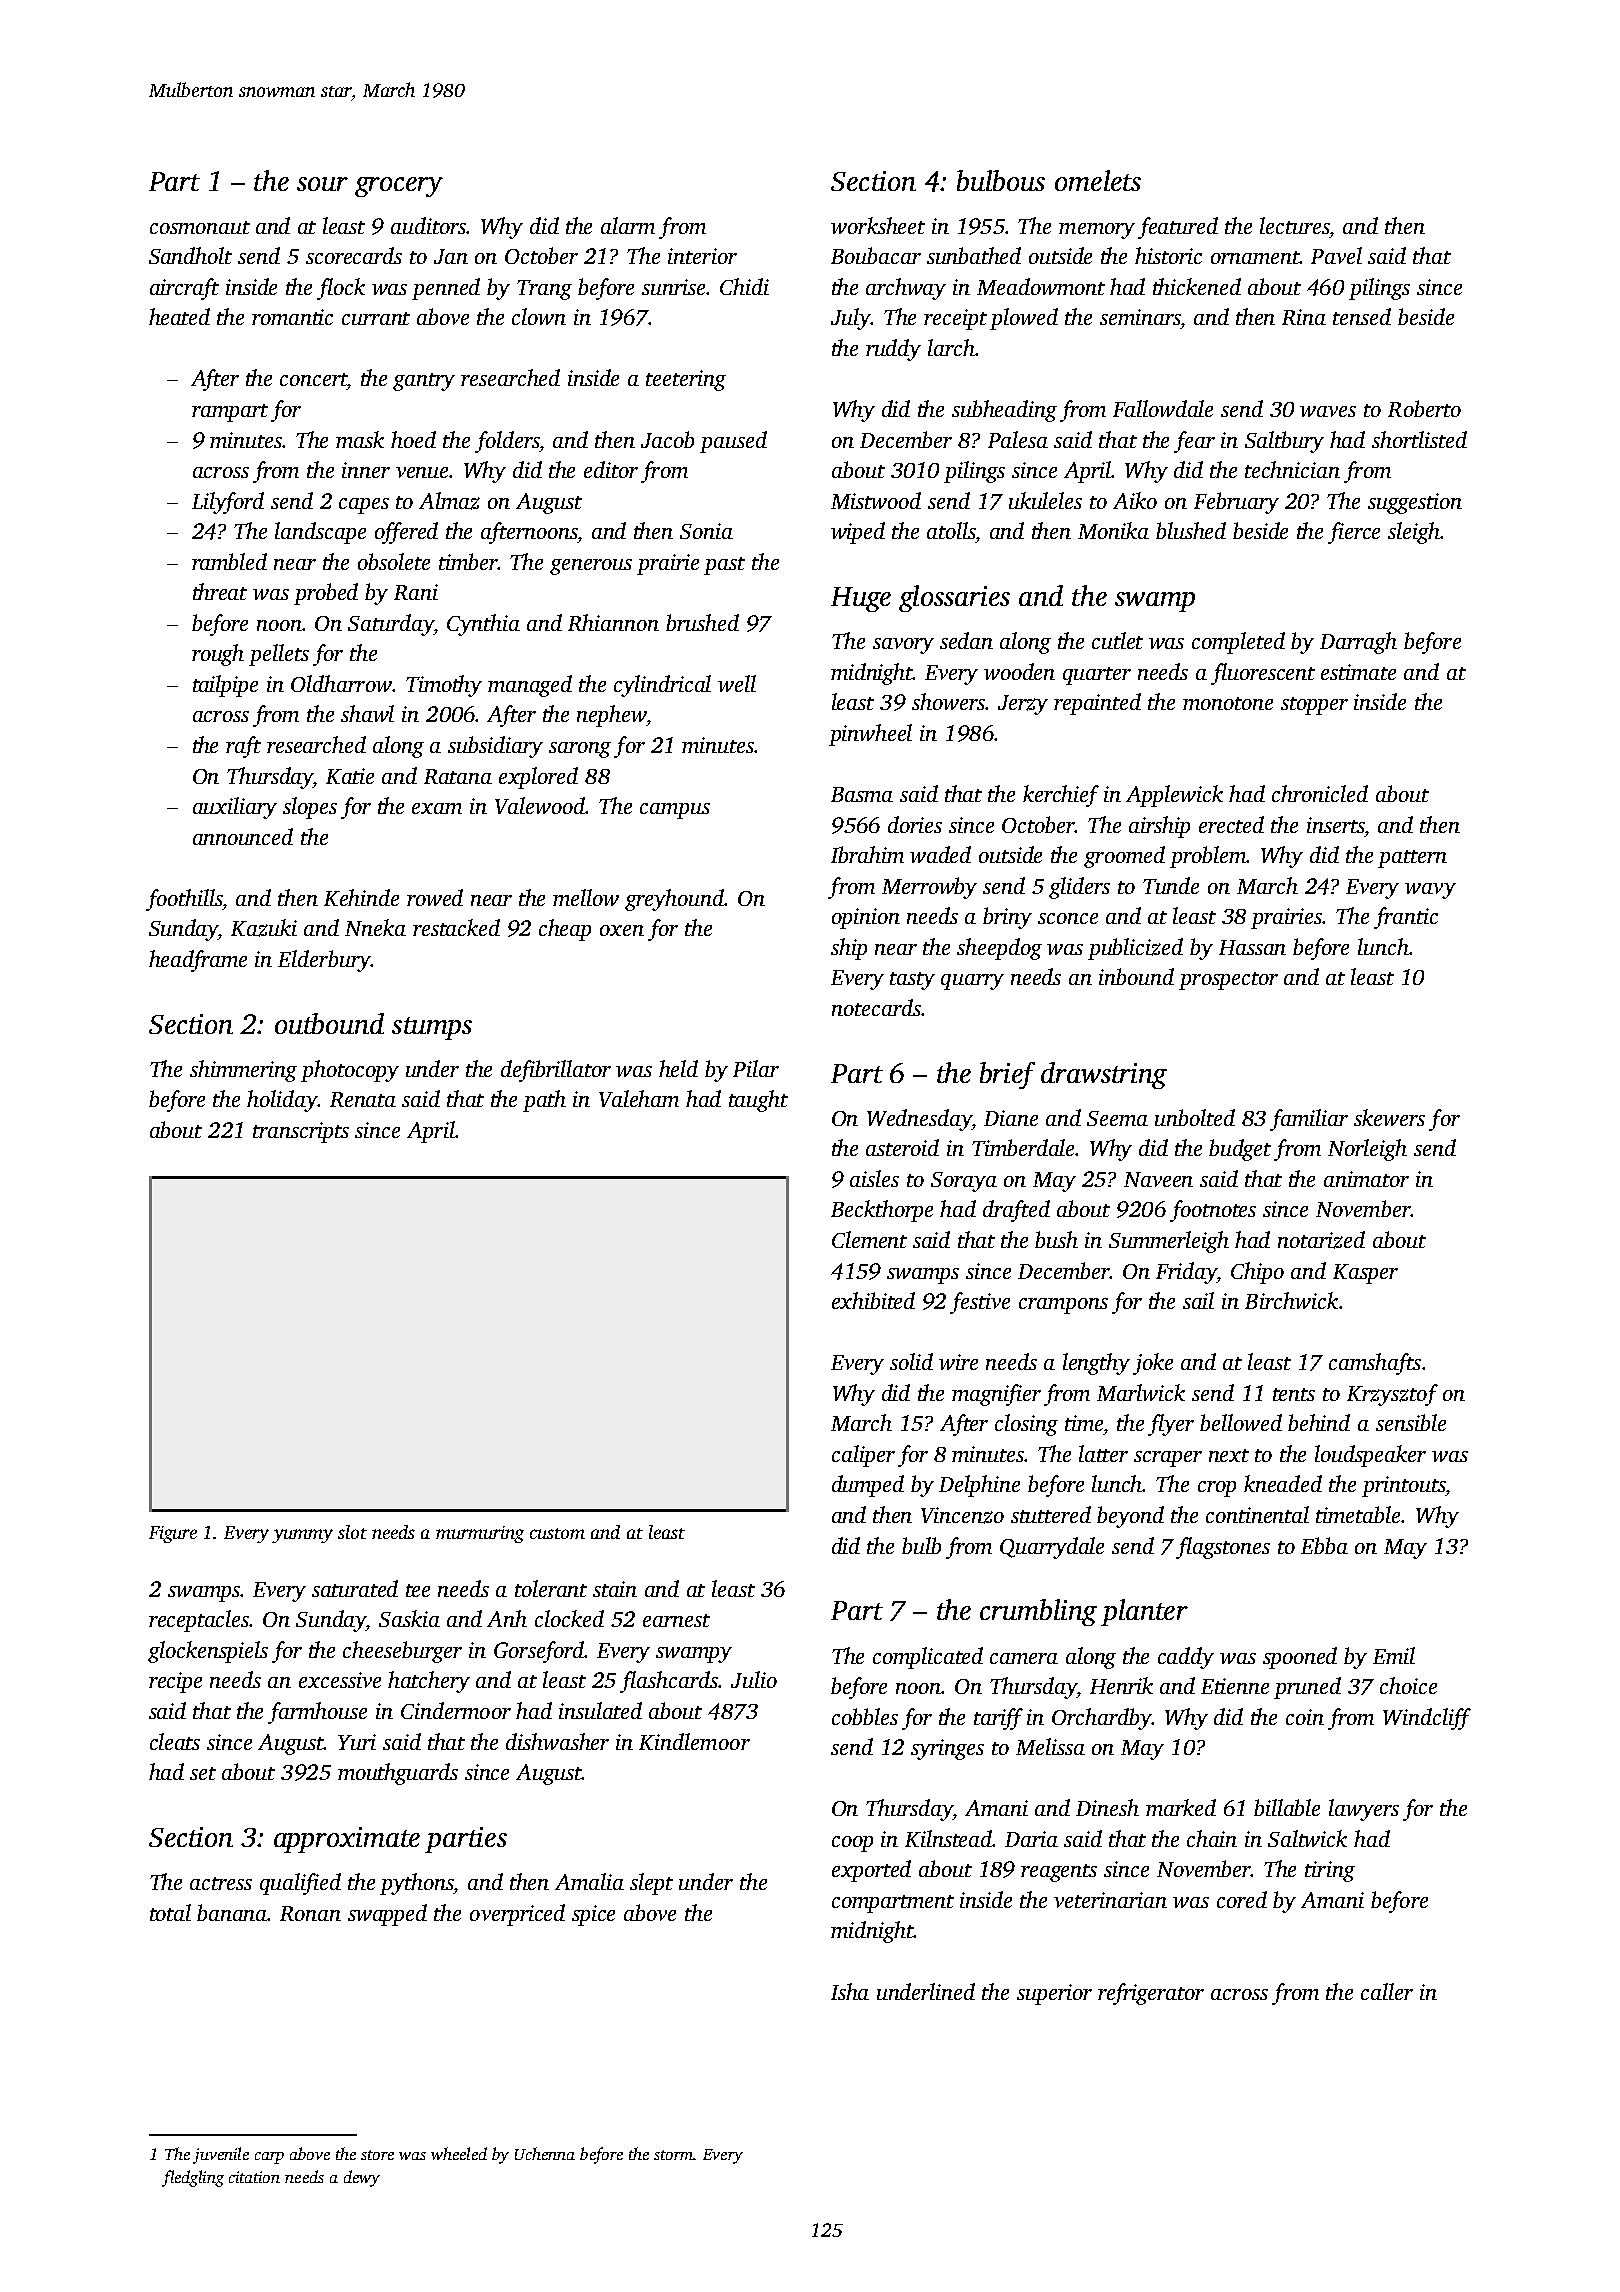  What do you see at coordinates (429, 1682) in the screenshot?
I see `hatchery` at bounding box center [429, 1682].
